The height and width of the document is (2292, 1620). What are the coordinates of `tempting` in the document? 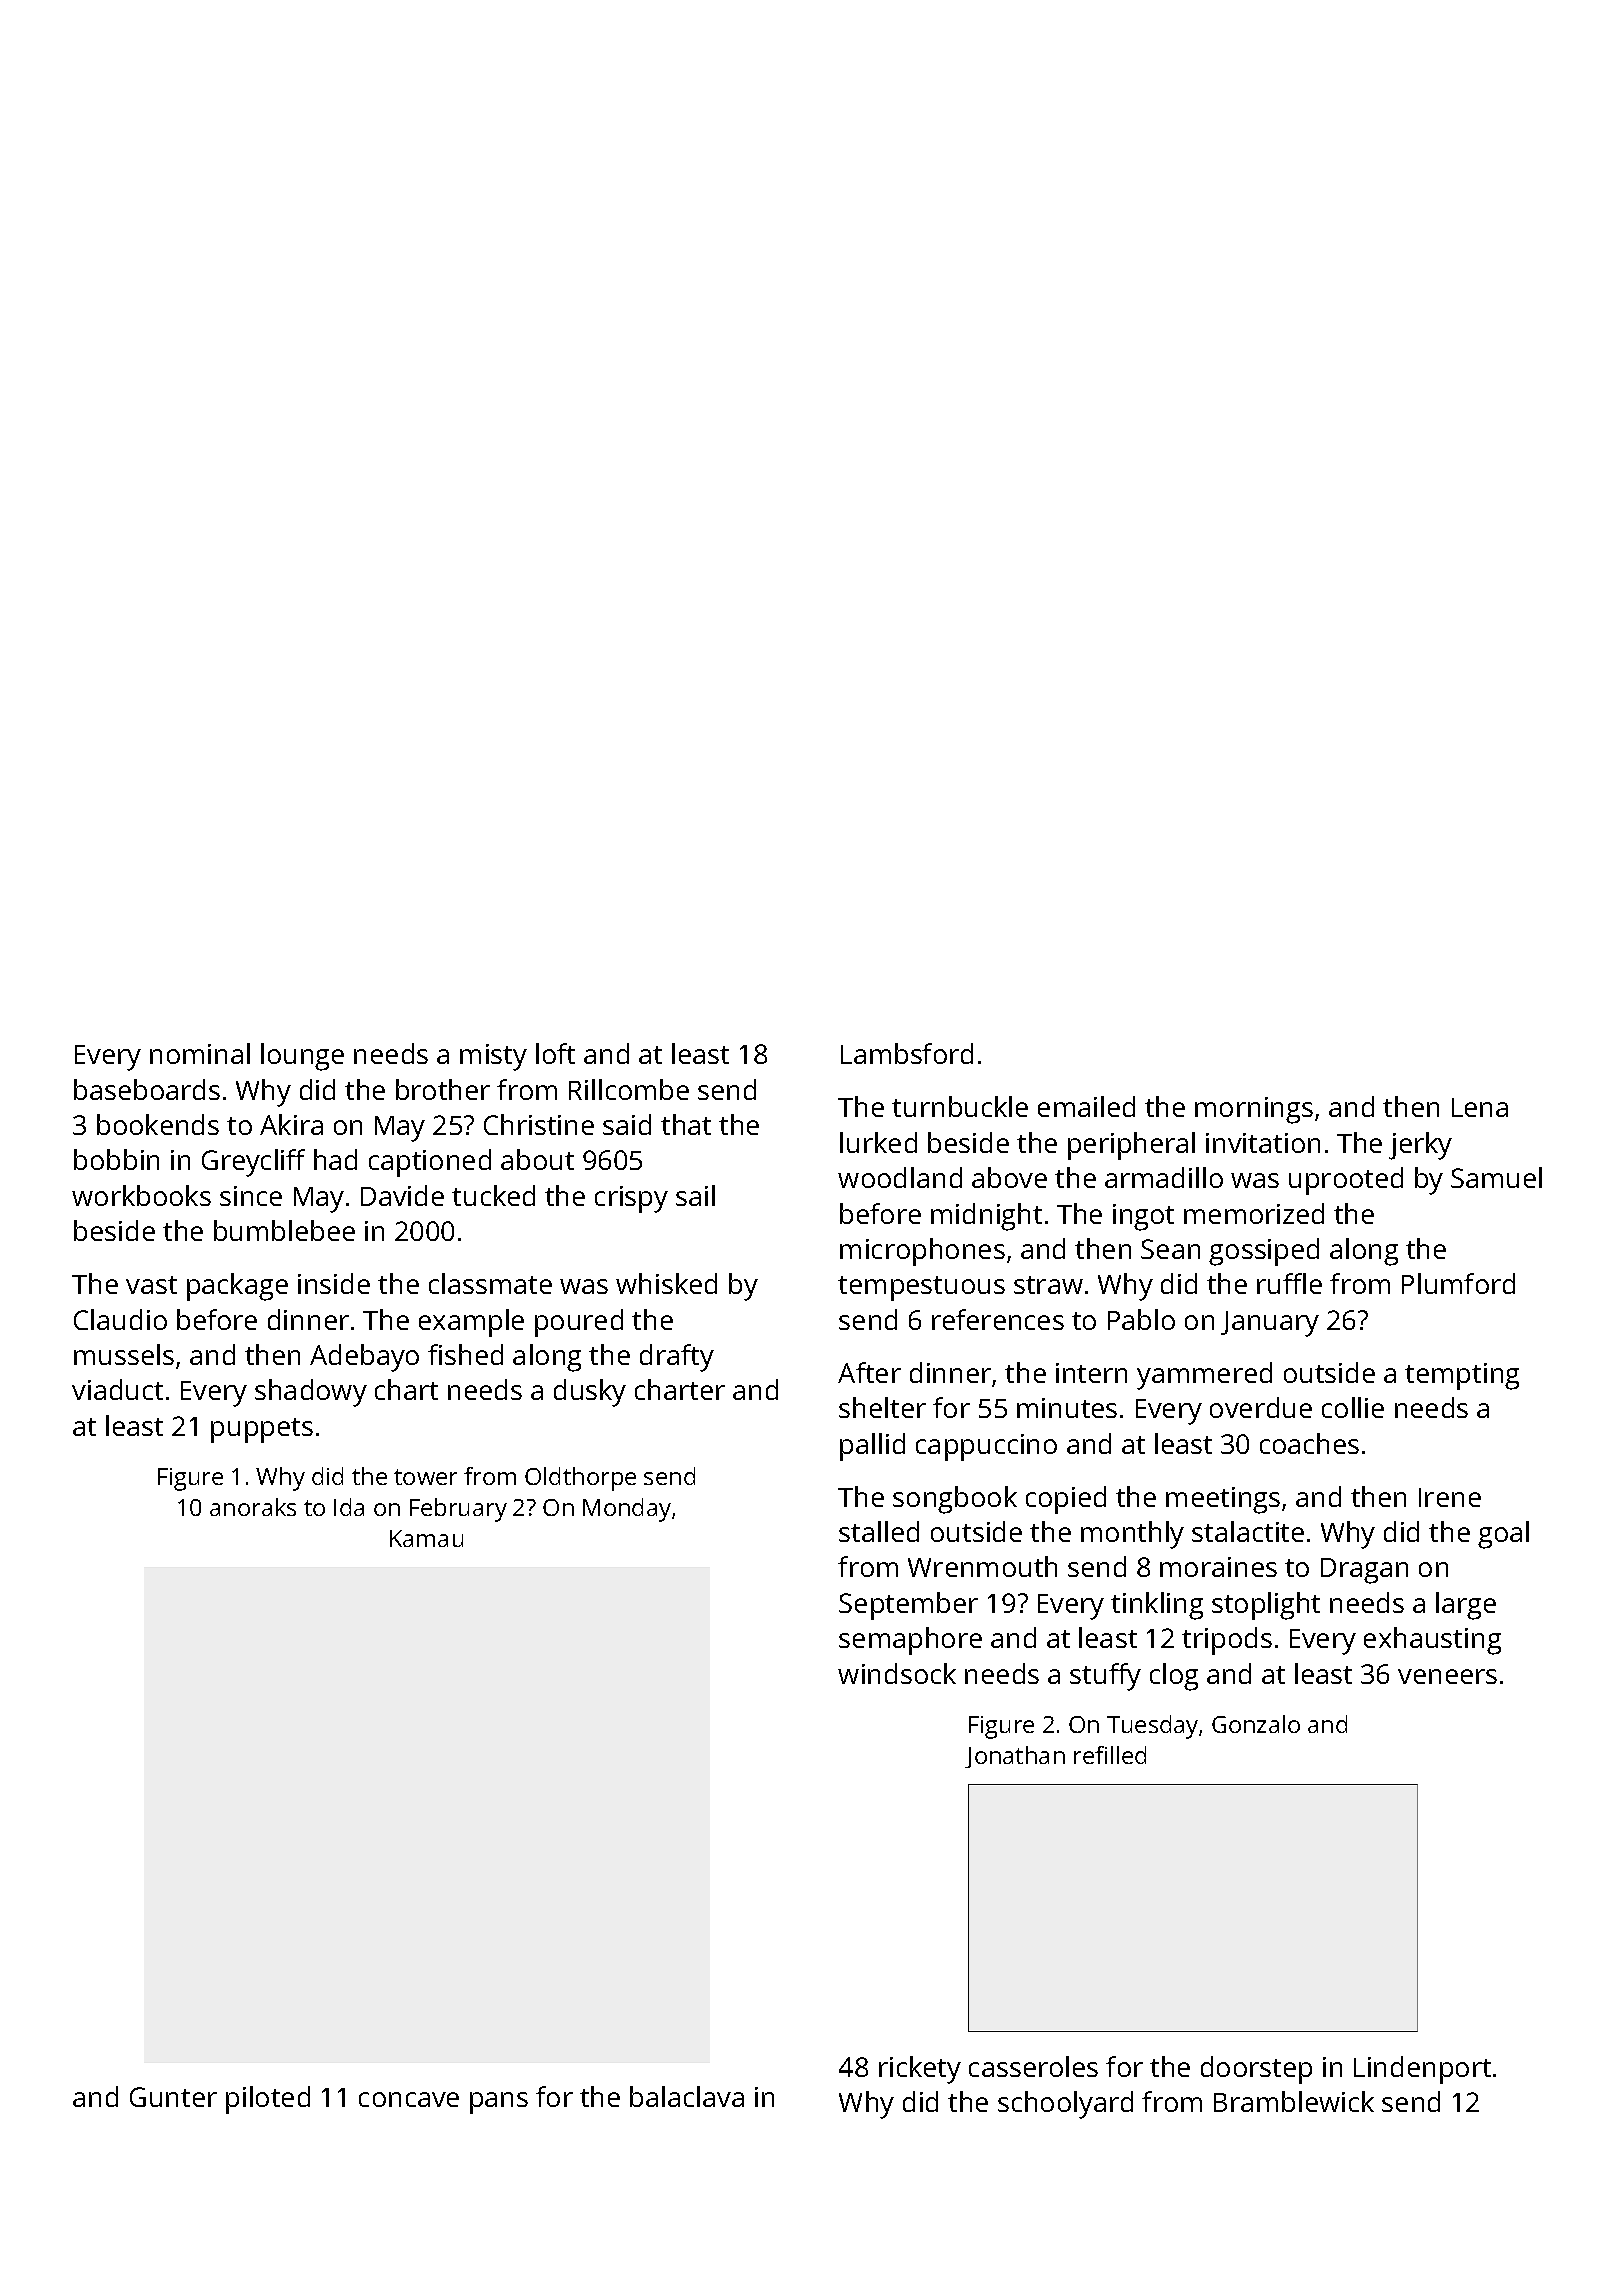 It's located at (1462, 1376).
